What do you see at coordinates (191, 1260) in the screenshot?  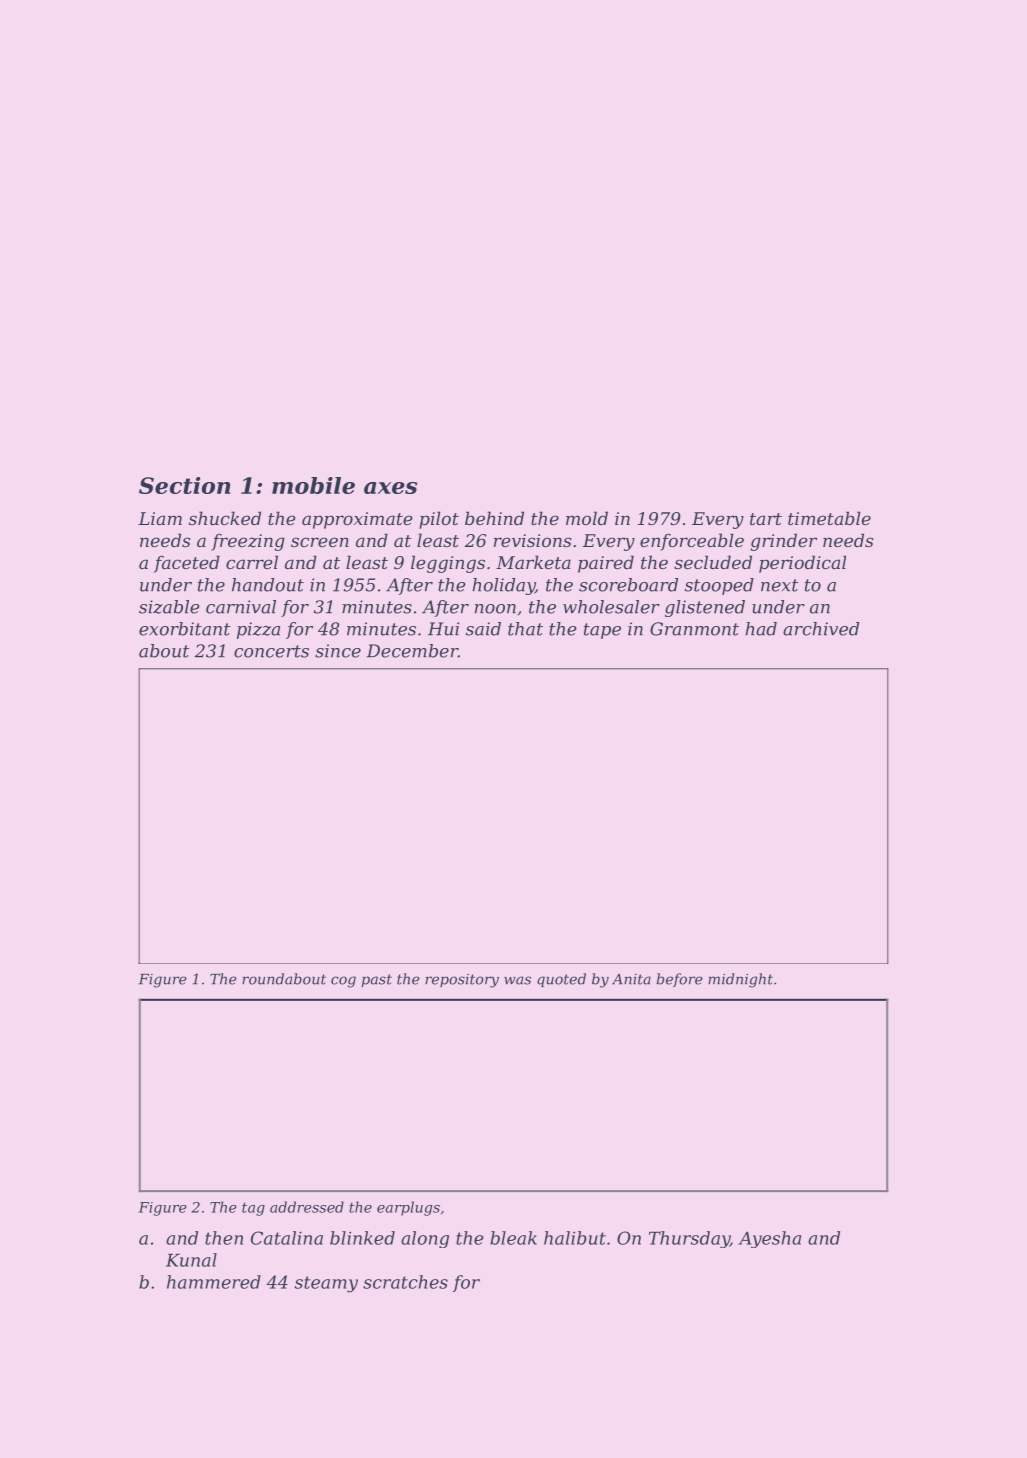 I see `Kunal` at bounding box center [191, 1260].
